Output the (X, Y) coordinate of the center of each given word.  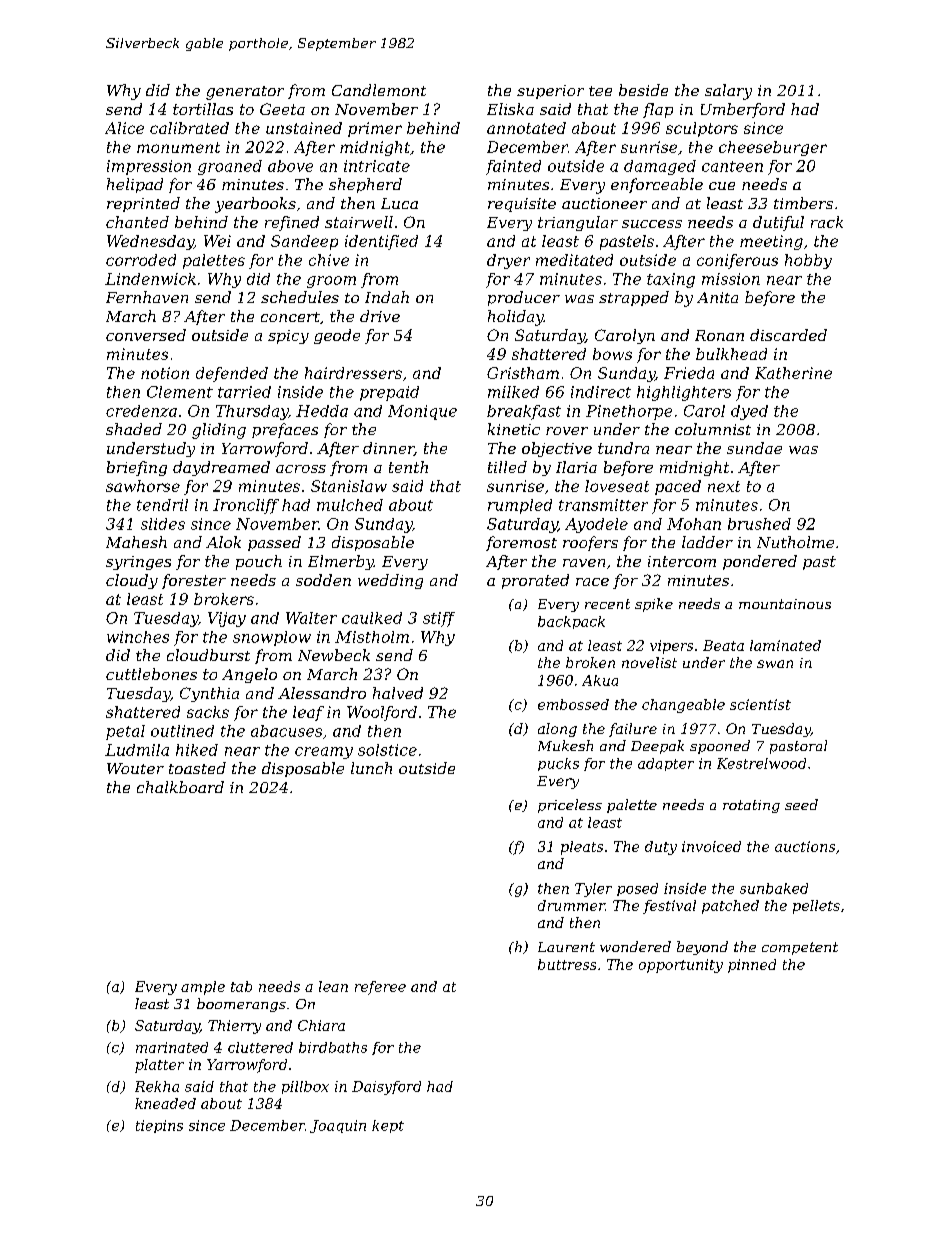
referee (380, 988)
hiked (197, 750)
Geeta (282, 109)
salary (728, 92)
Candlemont (379, 90)
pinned (752, 966)
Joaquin (338, 1126)
